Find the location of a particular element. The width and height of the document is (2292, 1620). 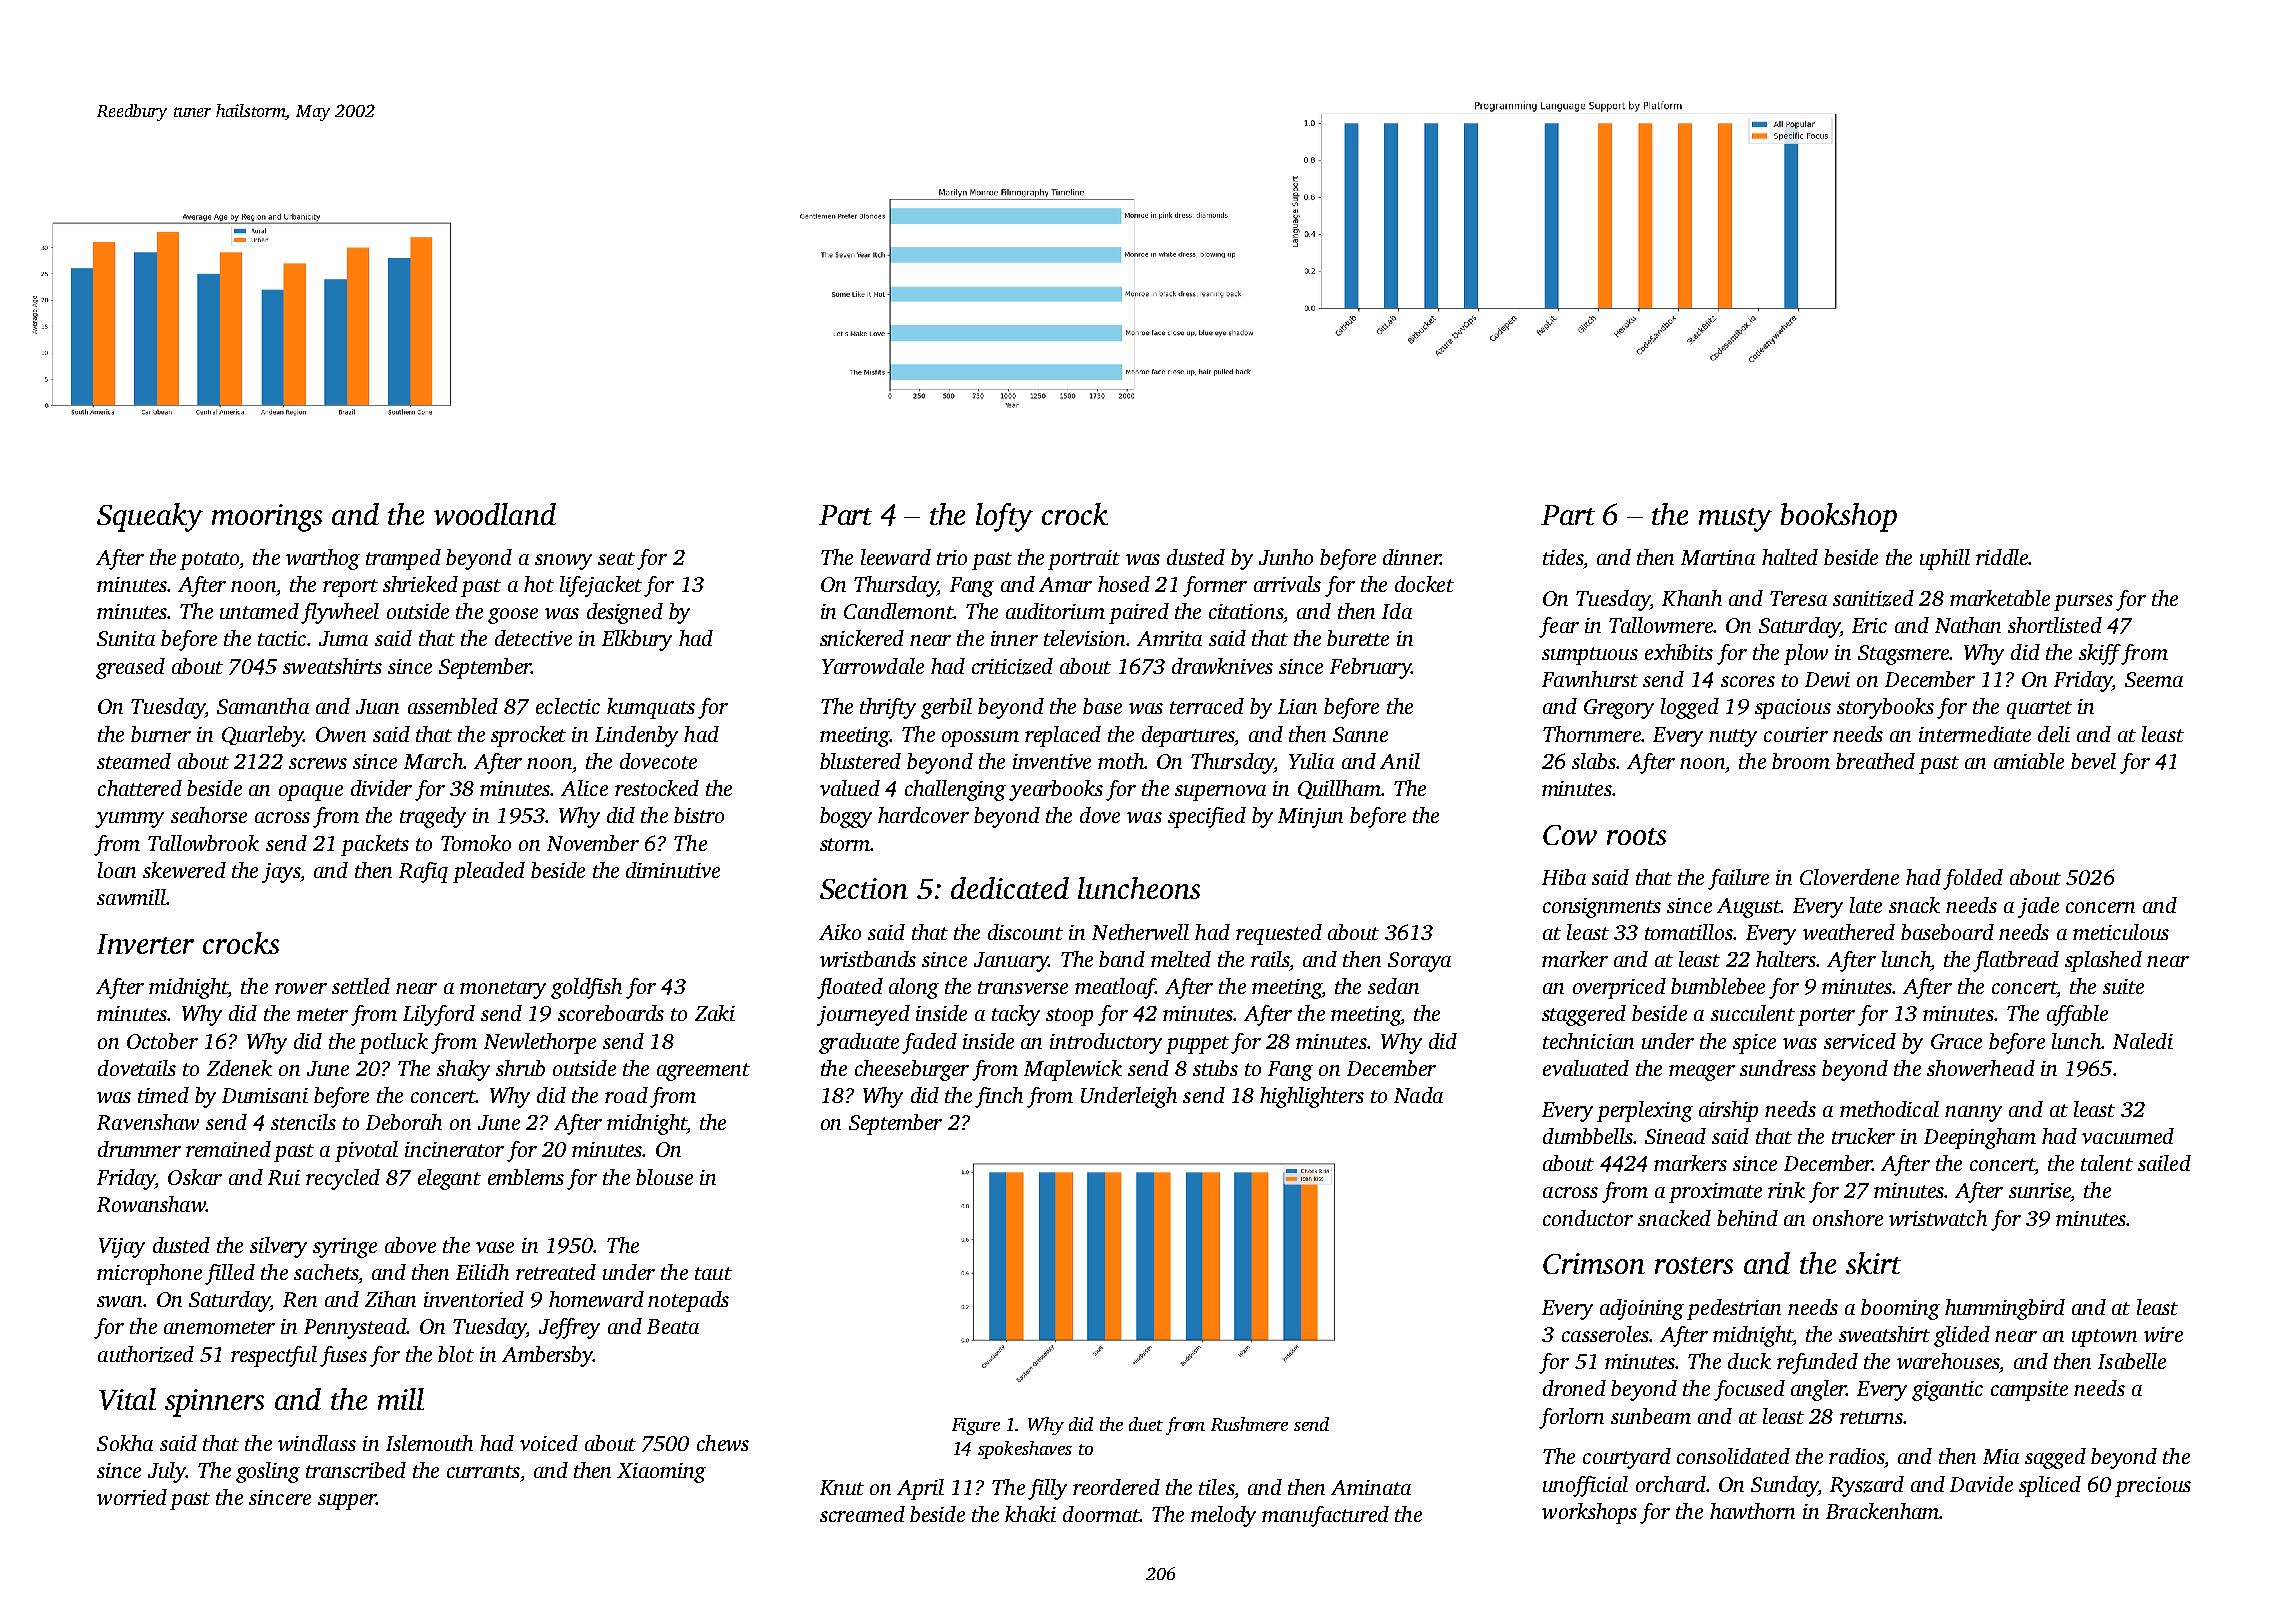

woodland is located at coordinates (495, 514).
